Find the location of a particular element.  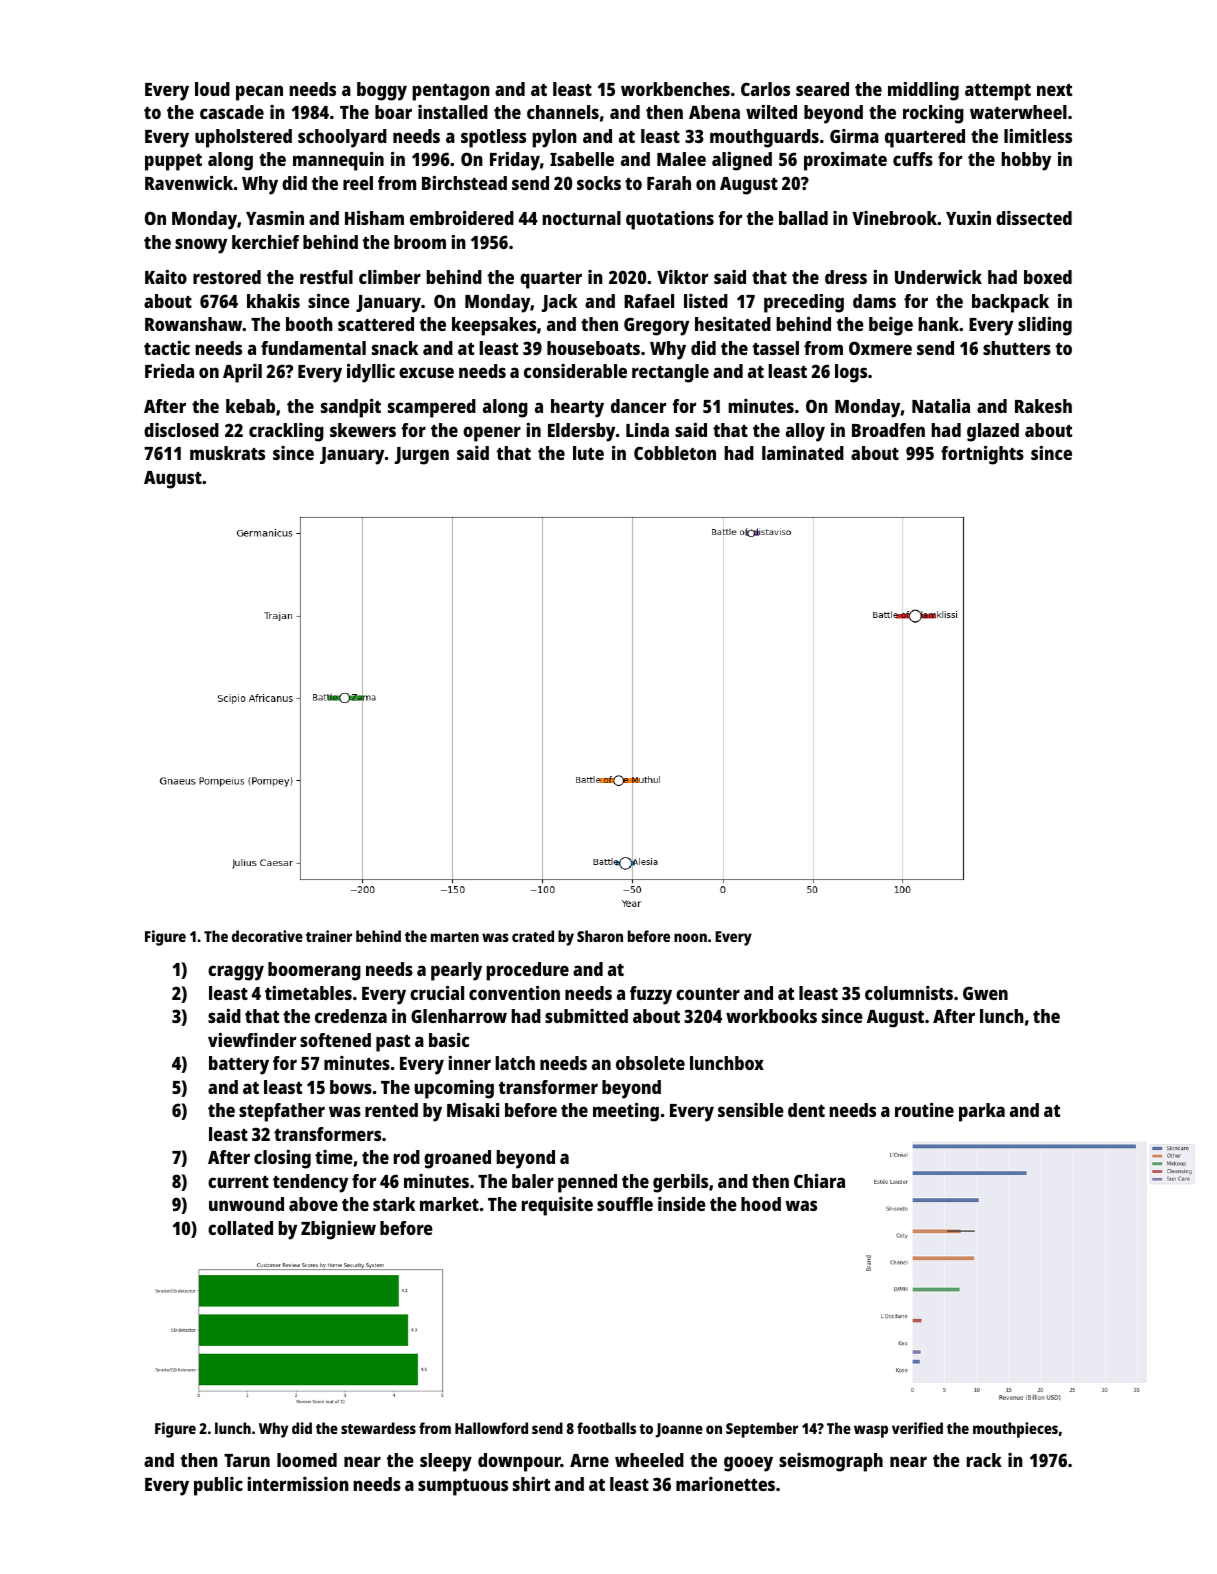

marionettes is located at coordinates (725, 1484).
